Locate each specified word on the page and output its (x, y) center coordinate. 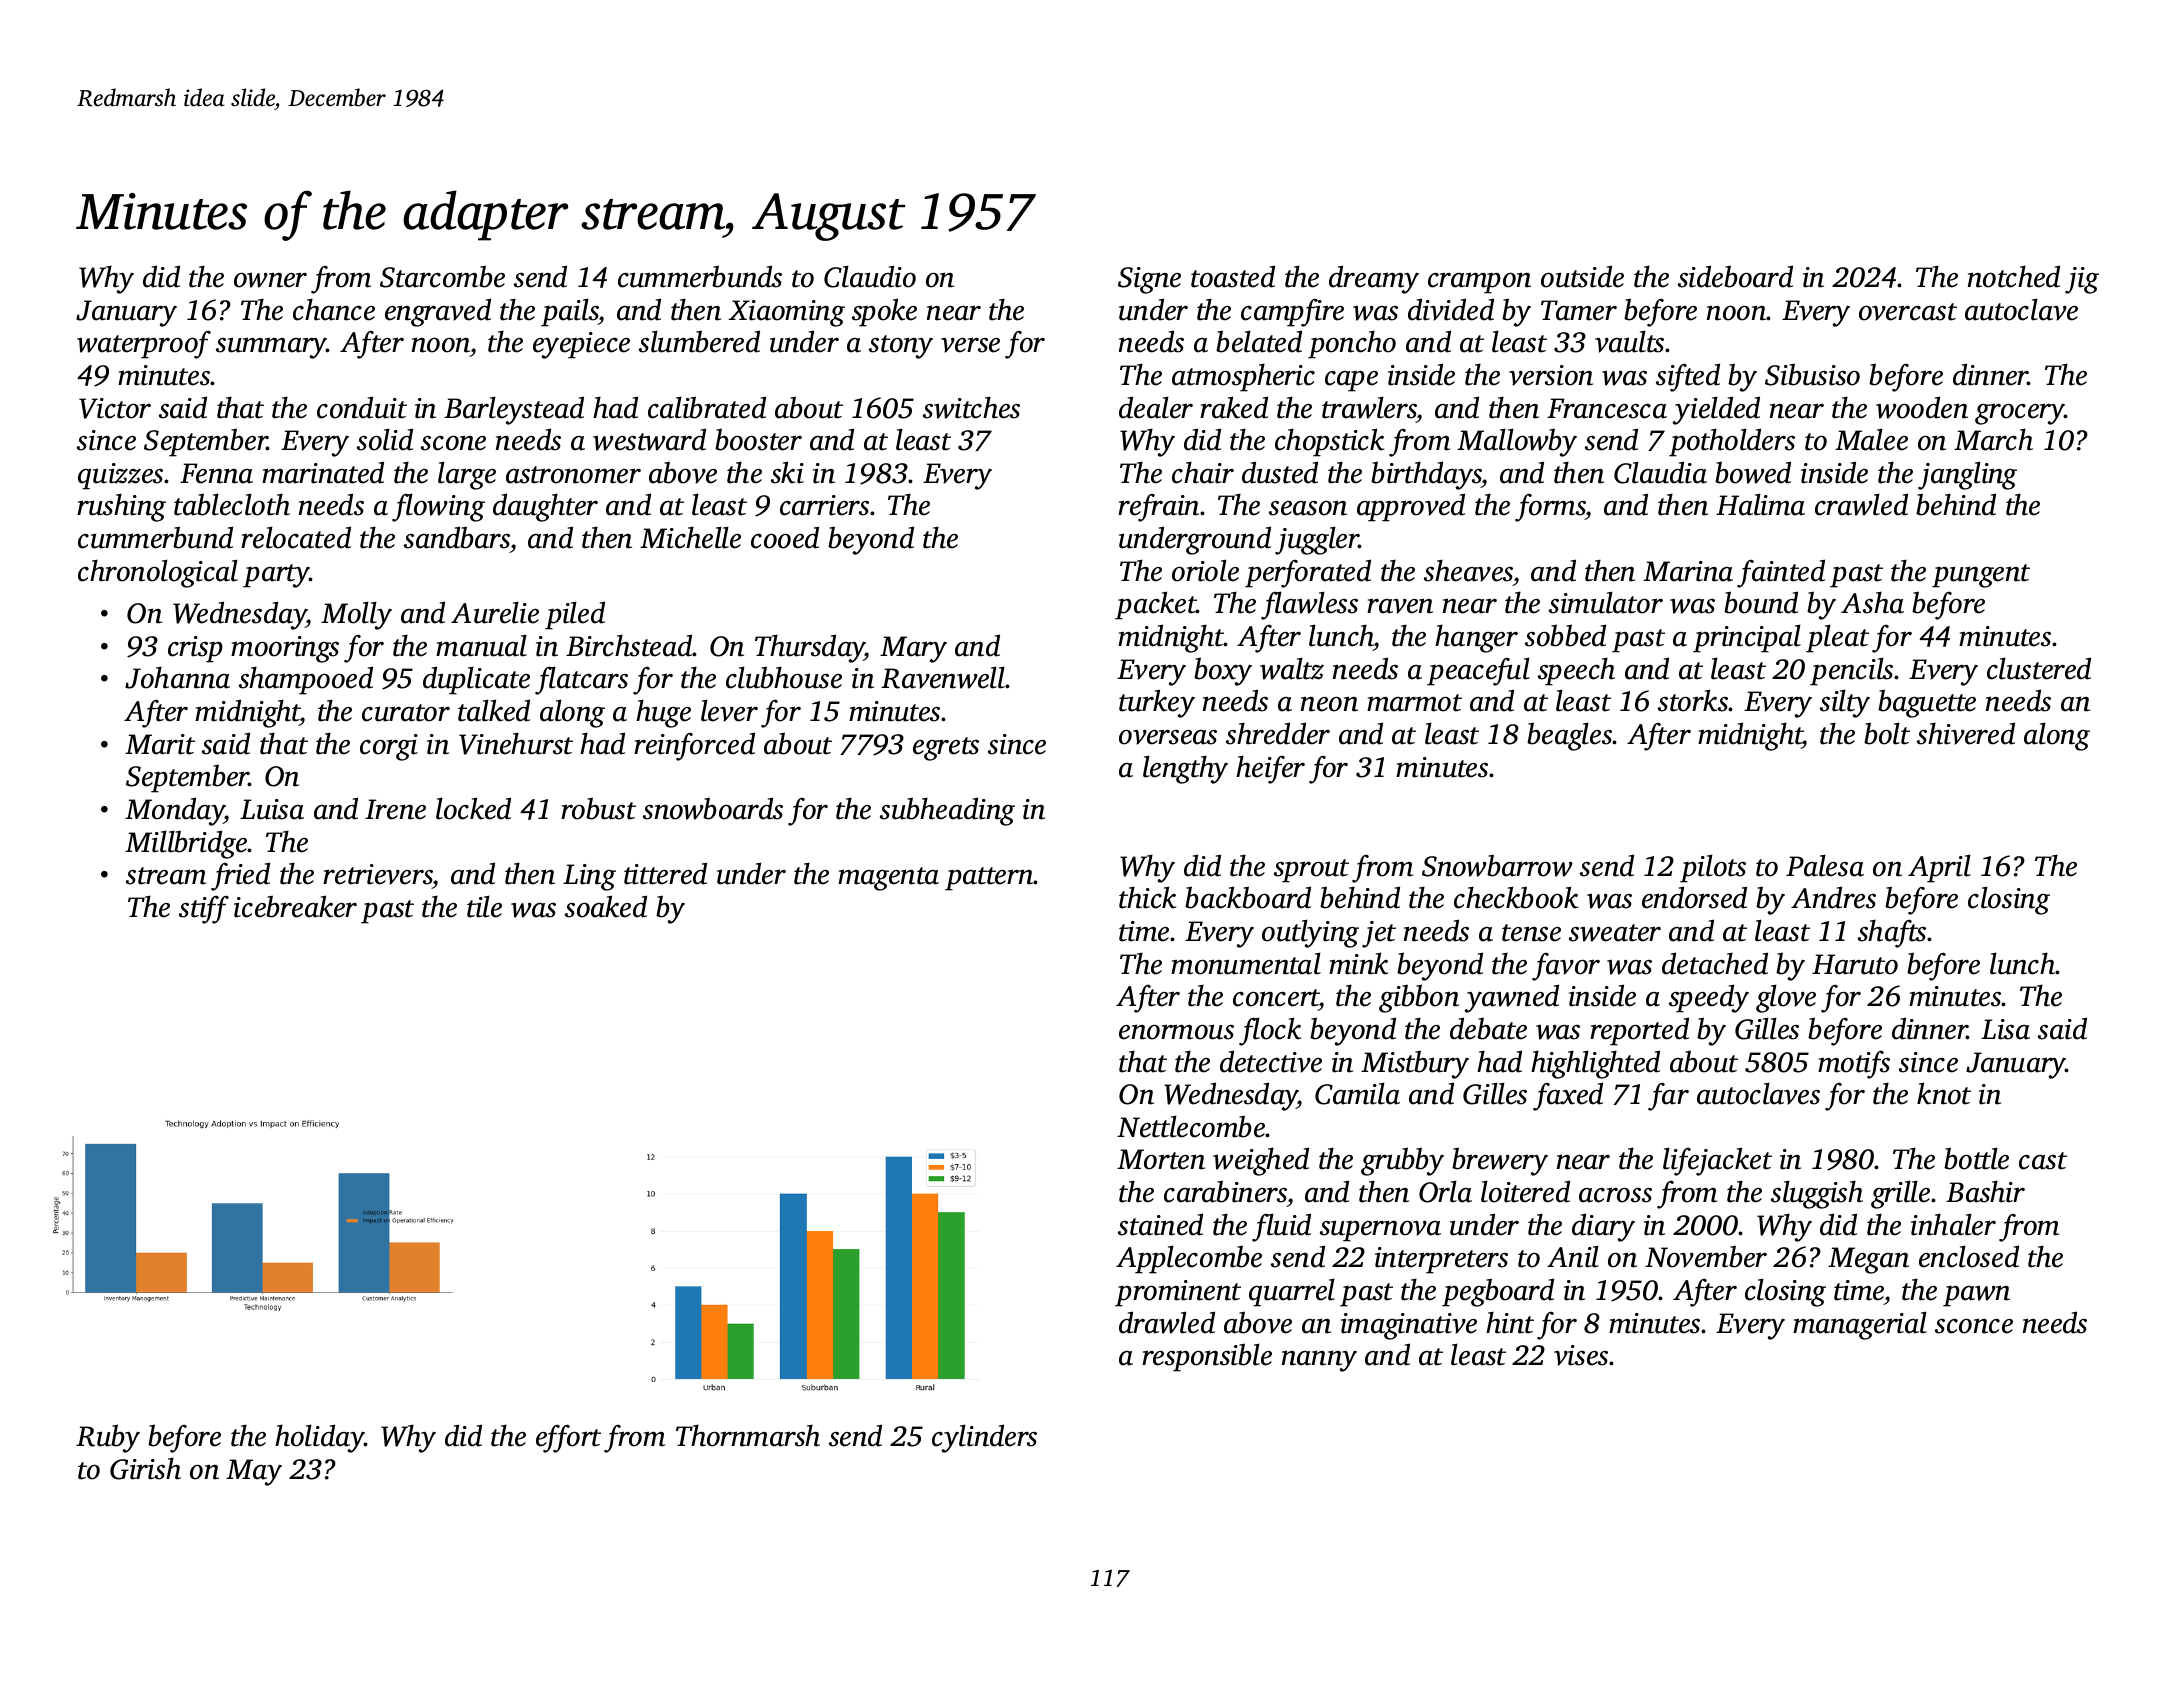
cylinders (984, 1438)
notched (2014, 276)
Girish (145, 1468)
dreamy (1374, 279)
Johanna (177, 677)
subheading (947, 811)
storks (1693, 700)
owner (270, 280)
